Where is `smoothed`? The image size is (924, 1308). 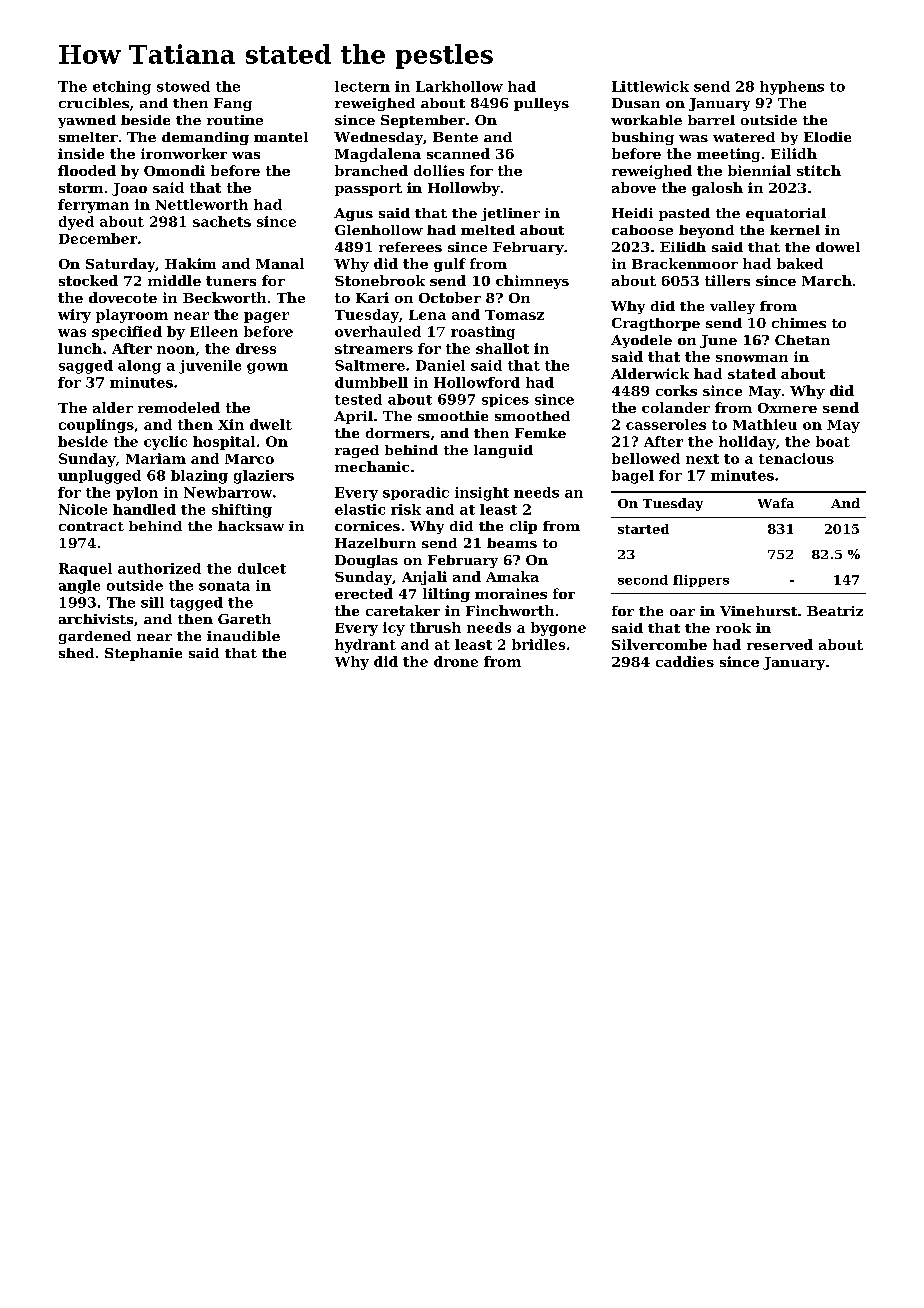
smoothed is located at coordinates (532, 416).
